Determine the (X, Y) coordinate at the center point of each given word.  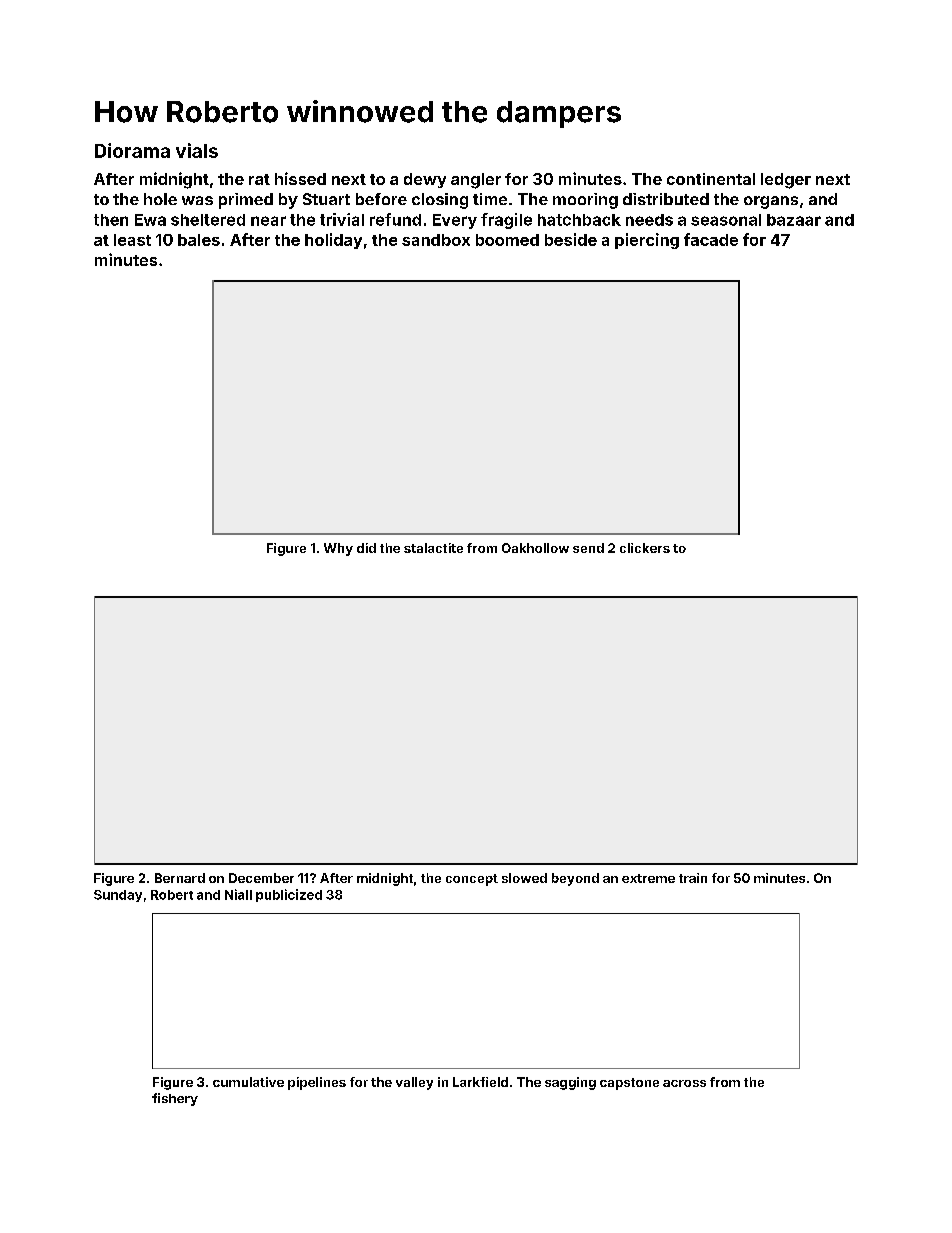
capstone (629, 1084)
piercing (647, 241)
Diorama (132, 150)
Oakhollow (535, 548)
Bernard (180, 878)
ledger (786, 181)
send (588, 548)
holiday (333, 241)
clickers (645, 548)
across (684, 1083)
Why (338, 549)
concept (472, 880)
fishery (175, 1099)
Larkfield (480, 1082)
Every (455, 221)
